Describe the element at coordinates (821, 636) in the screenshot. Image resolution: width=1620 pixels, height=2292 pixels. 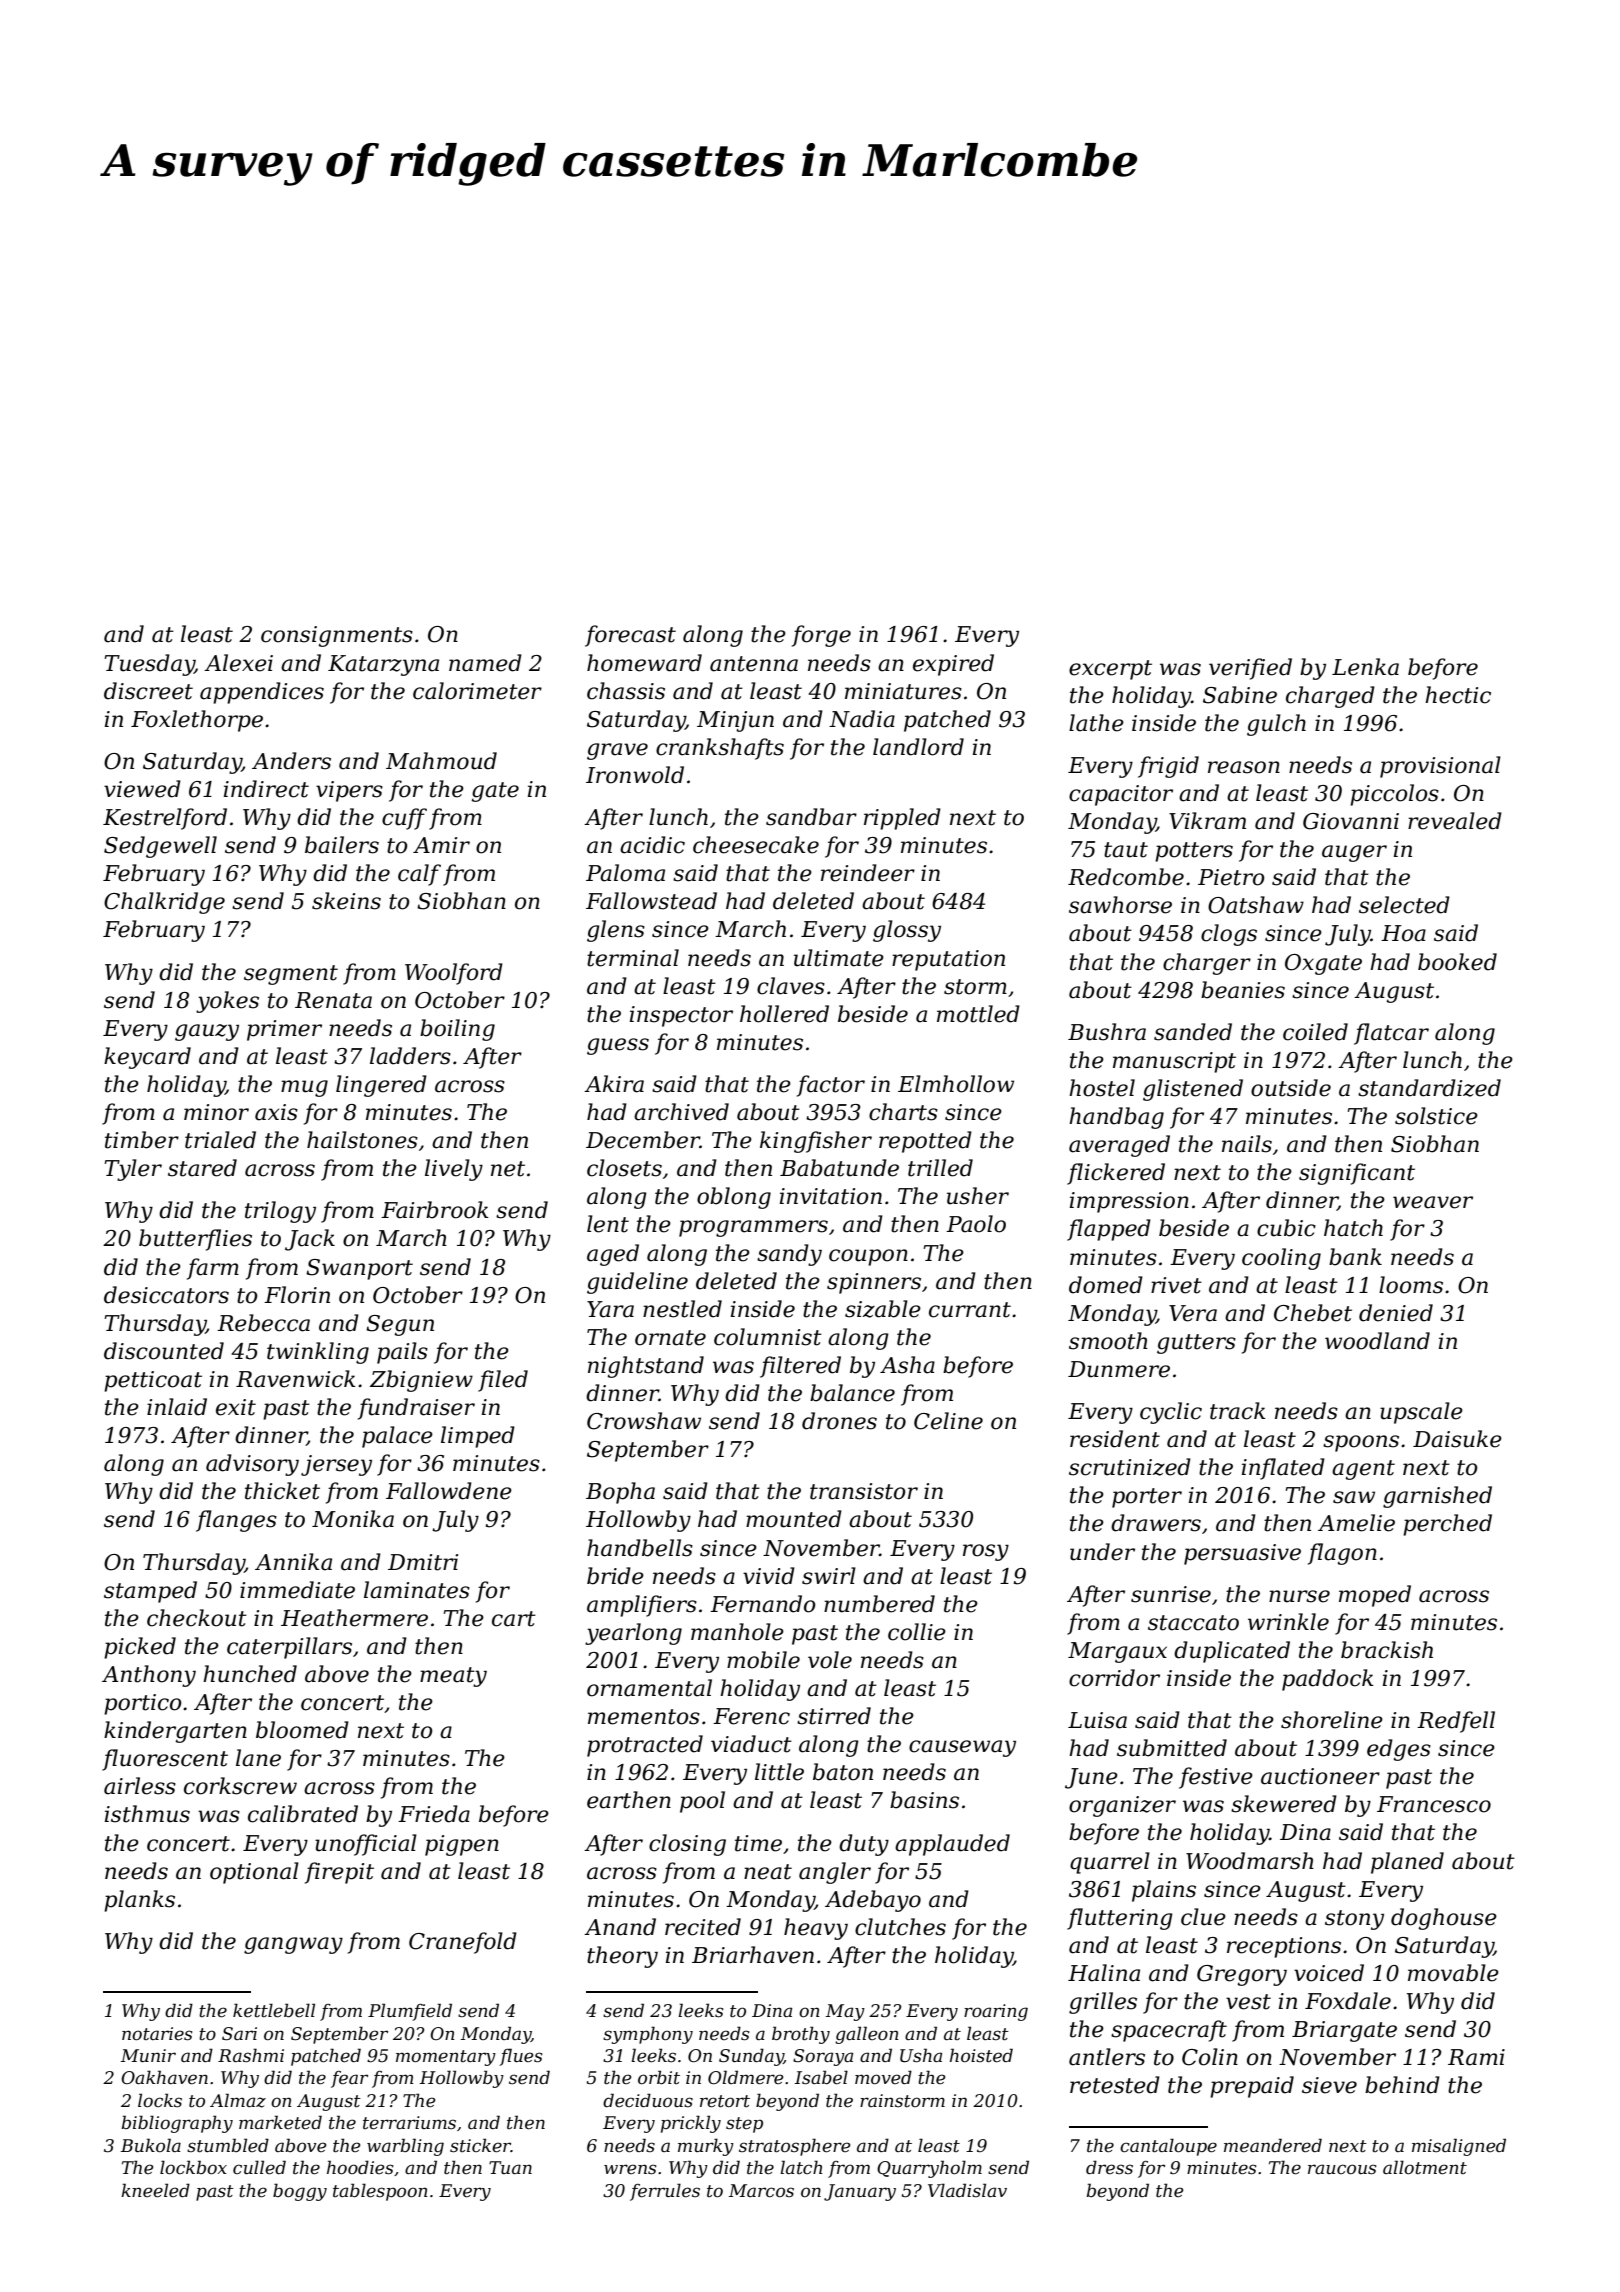
I see `forge` at that location.
